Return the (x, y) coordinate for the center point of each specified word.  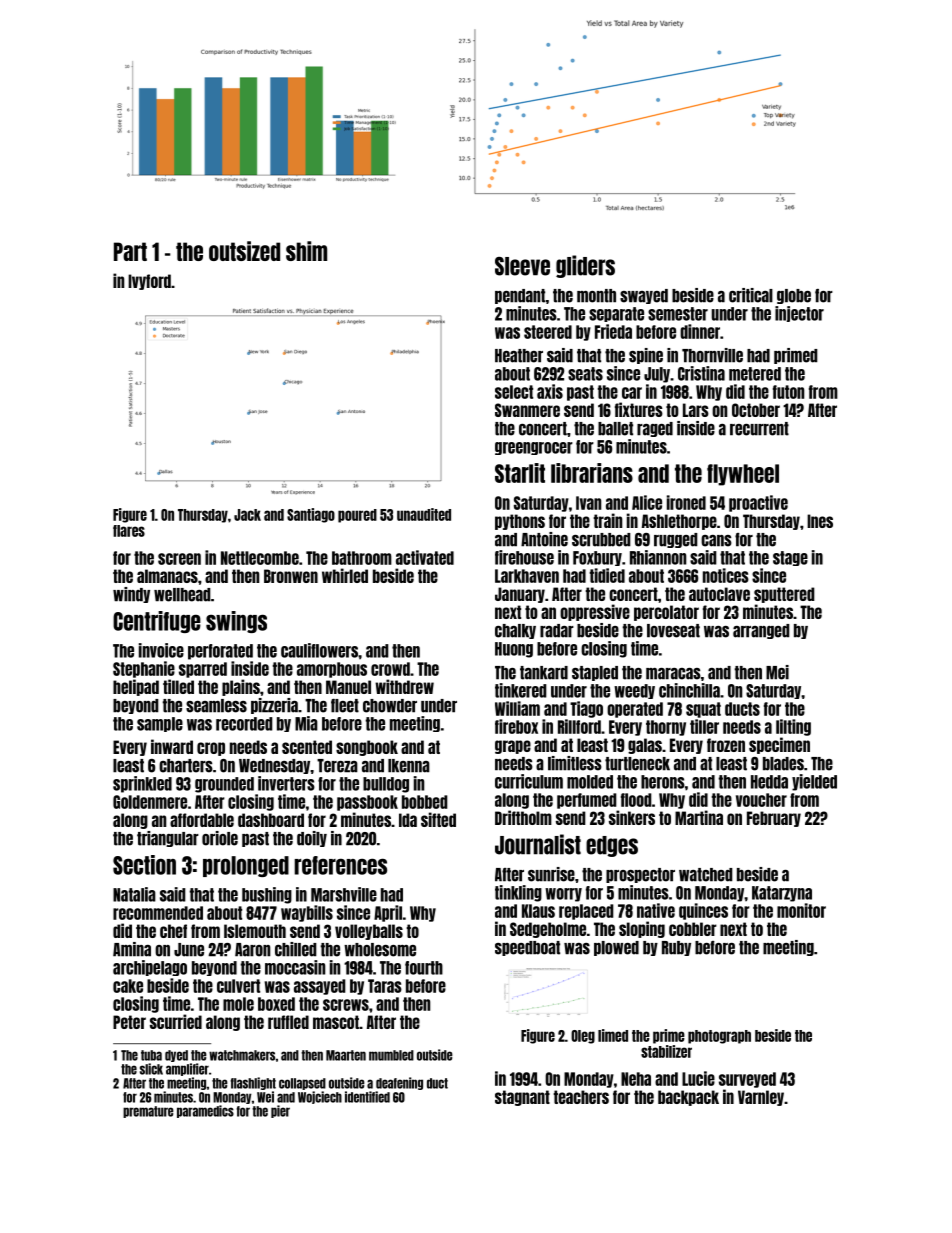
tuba (151, 1055)
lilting (793, 727)
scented (307, 747)
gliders (585, 266)
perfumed (587, 801)
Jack (247, 515)
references (340, 865)
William (517, 708)
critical (751, 295)
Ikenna (409, 766)
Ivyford (149, 282)
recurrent (759, 429)
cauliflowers (319, 650)
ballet (615, 429)
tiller (704, 726)
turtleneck (637, 764)
